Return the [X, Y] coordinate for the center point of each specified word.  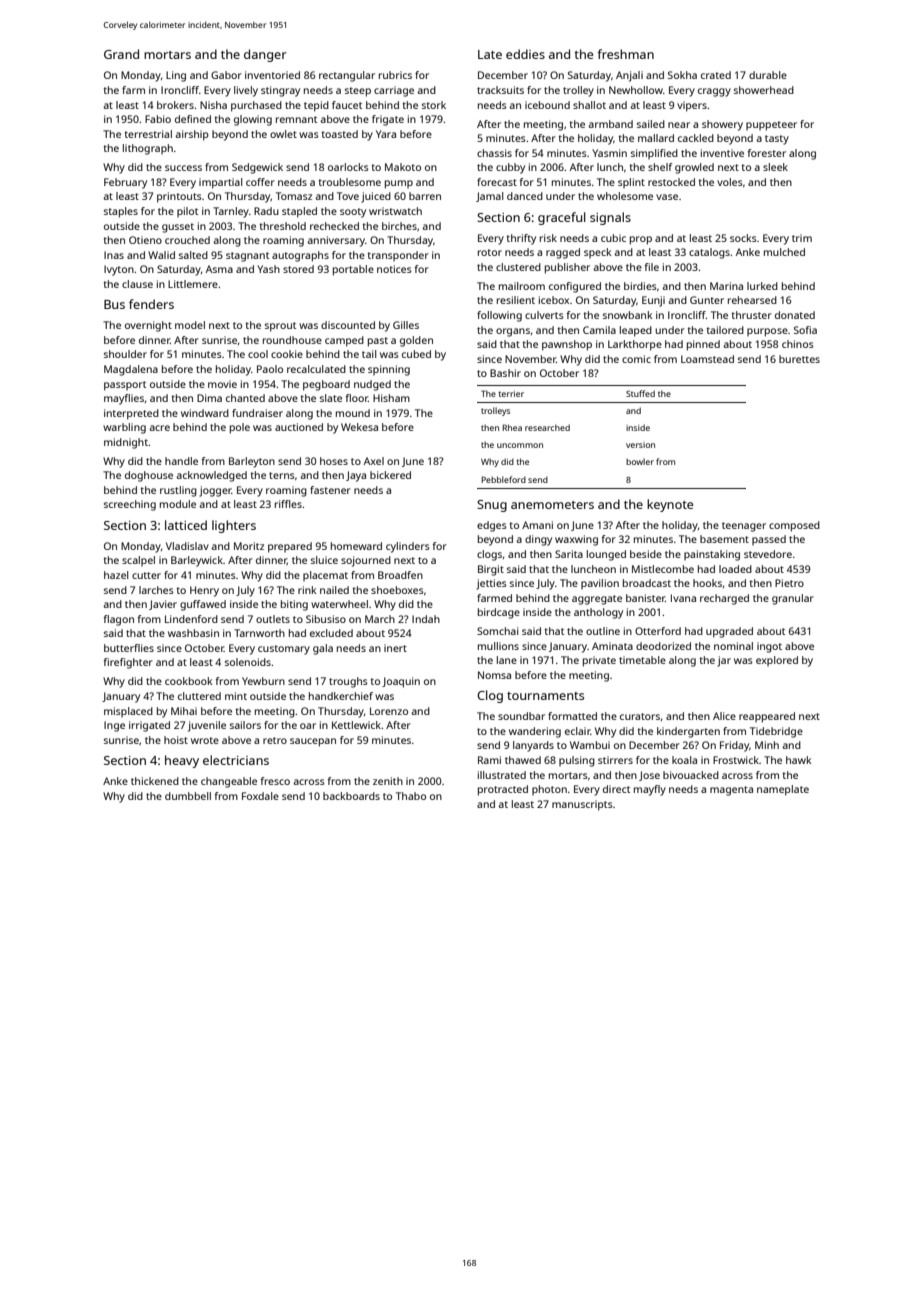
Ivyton [119, 270]
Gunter [707, 300]
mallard [656, 138]
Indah [426, 619]
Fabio [158, 119]
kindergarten [688, 732]
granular [793, 599]
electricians [236, 760]
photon [549, 790]
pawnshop [567, 345]
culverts [544, 315]
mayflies [124, 399]
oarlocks [348, 167]
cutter [146, 575]
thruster [751, 315]
